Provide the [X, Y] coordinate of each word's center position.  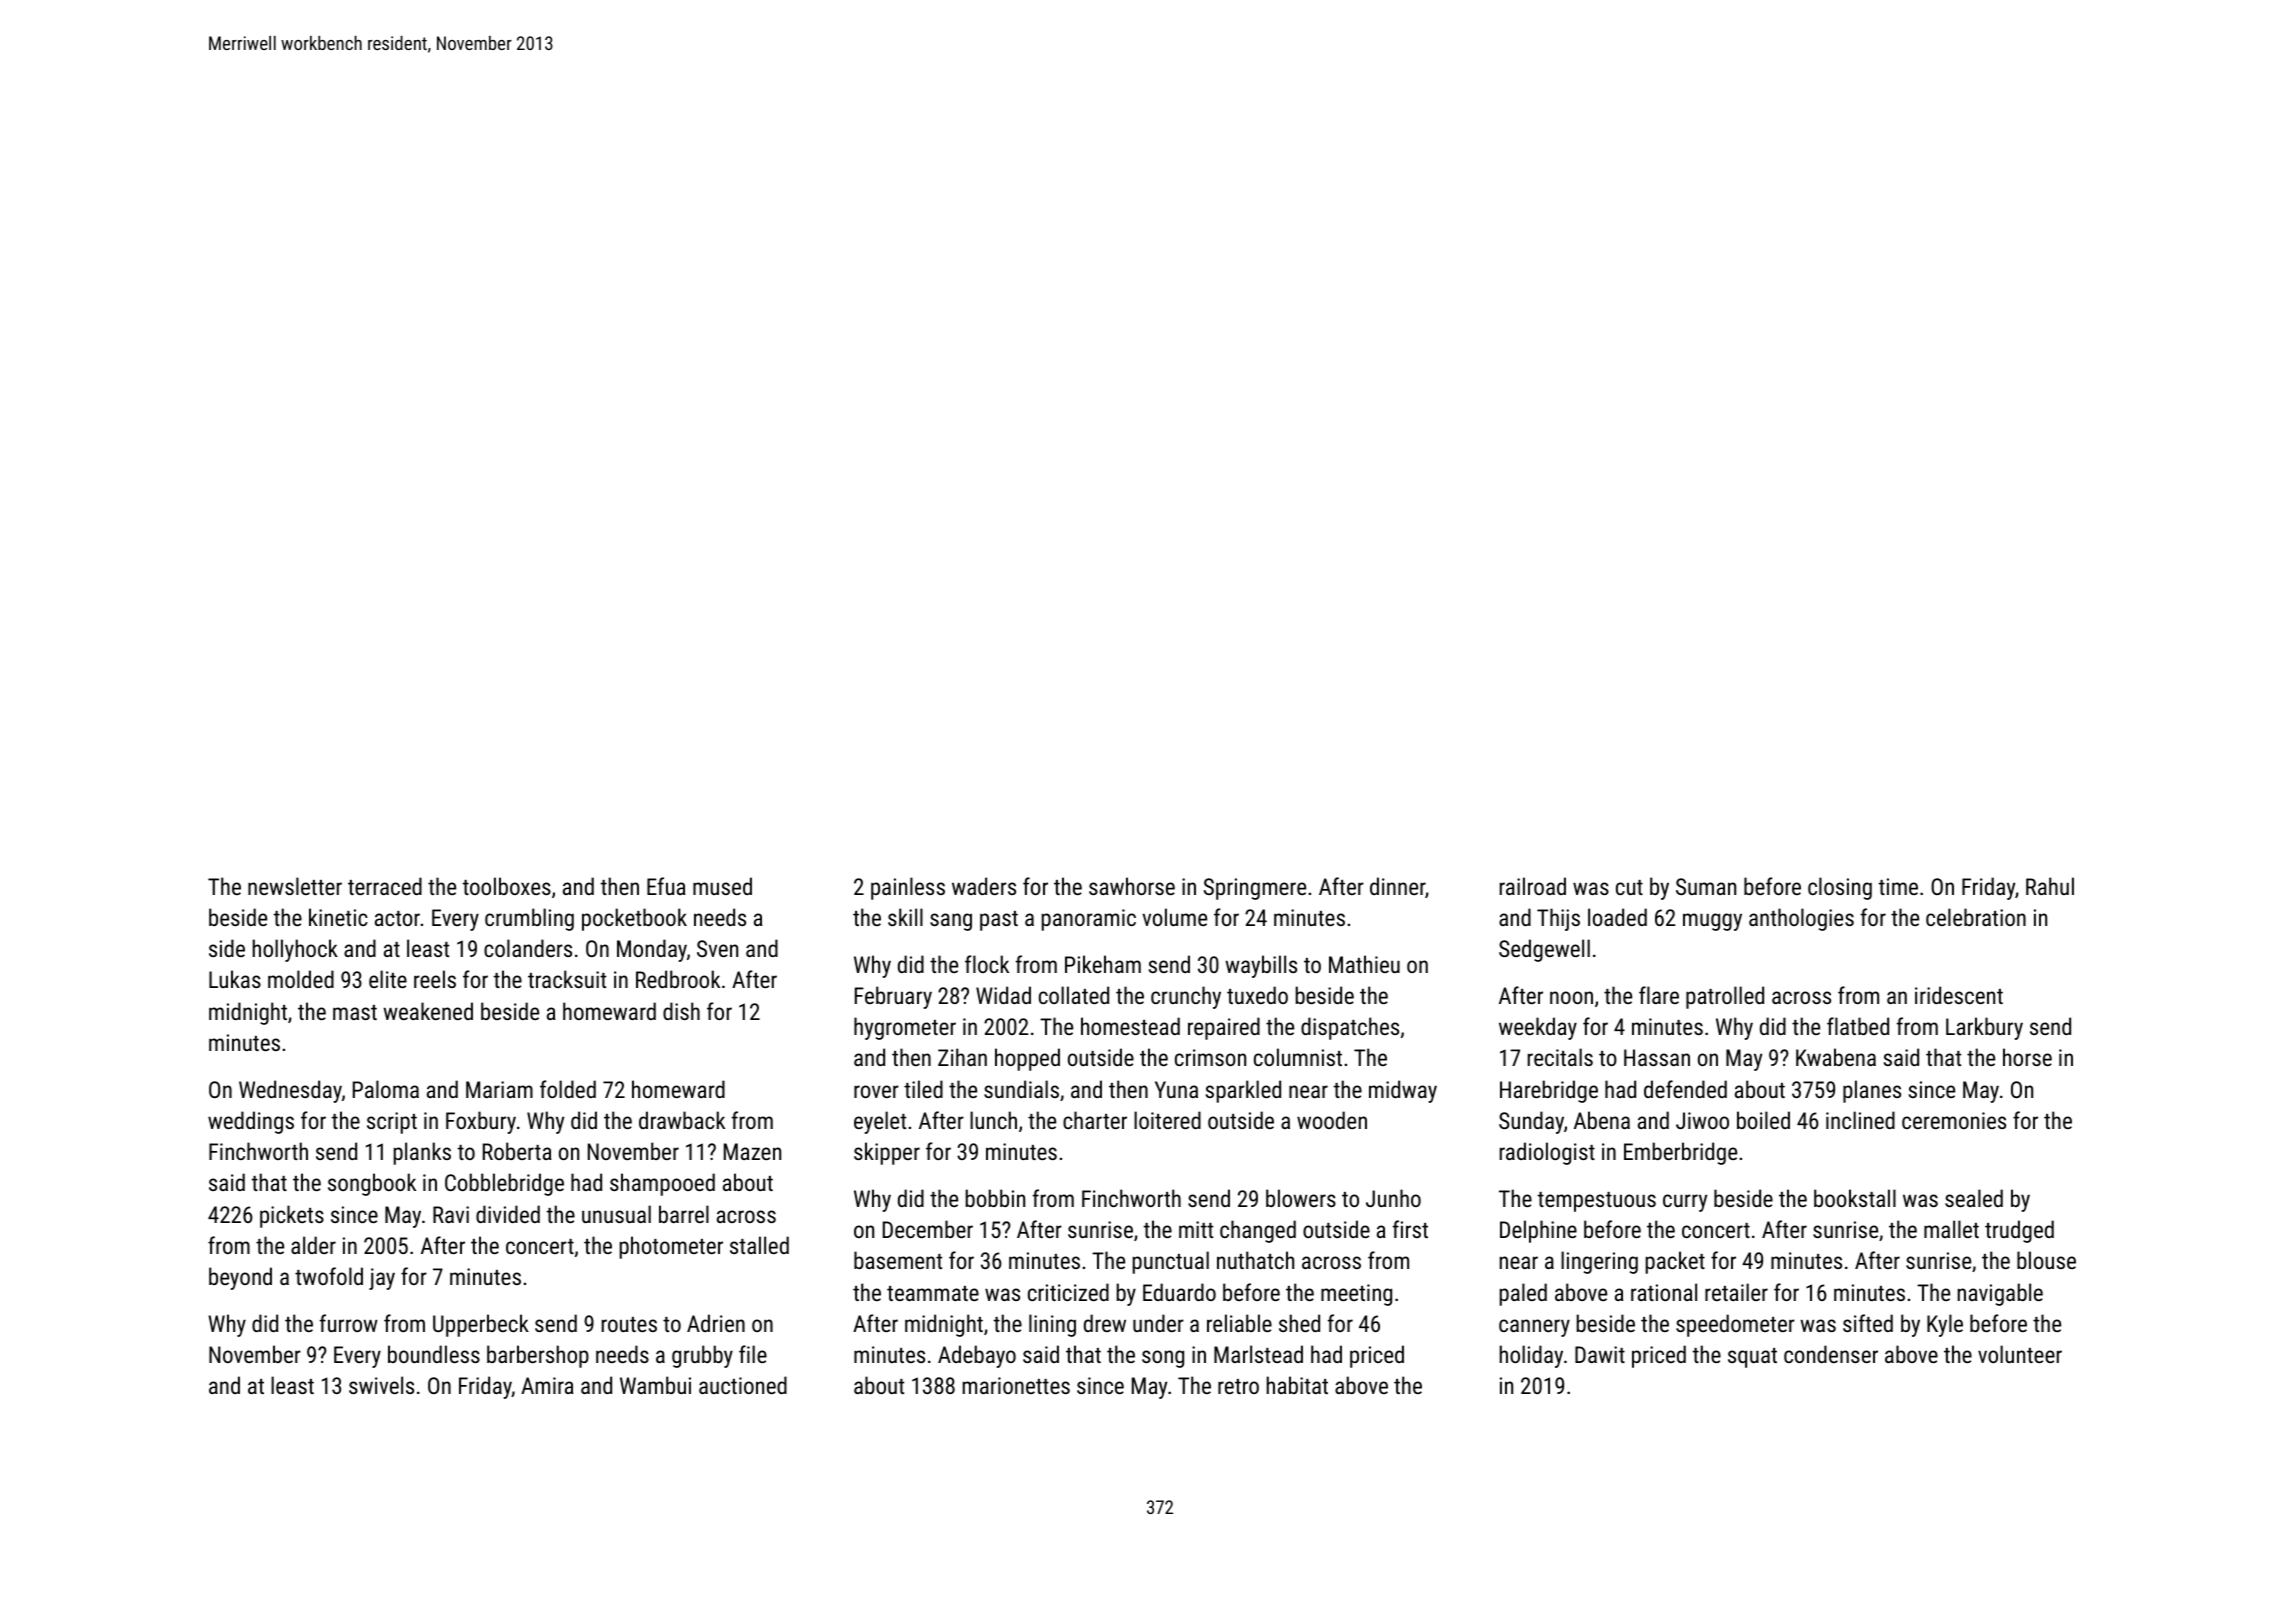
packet [1675, 1262]
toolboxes [507, 886]
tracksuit [567, 979]
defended [1685, 1089]
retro [1238, 1386]
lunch [993, 1120]
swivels [381, 1385]
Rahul [2050, 886]
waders [984, 886]
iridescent [1959, 995]
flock [987, 964]
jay [382, 1279]
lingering [1599, 1262]
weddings [251, 1122]
